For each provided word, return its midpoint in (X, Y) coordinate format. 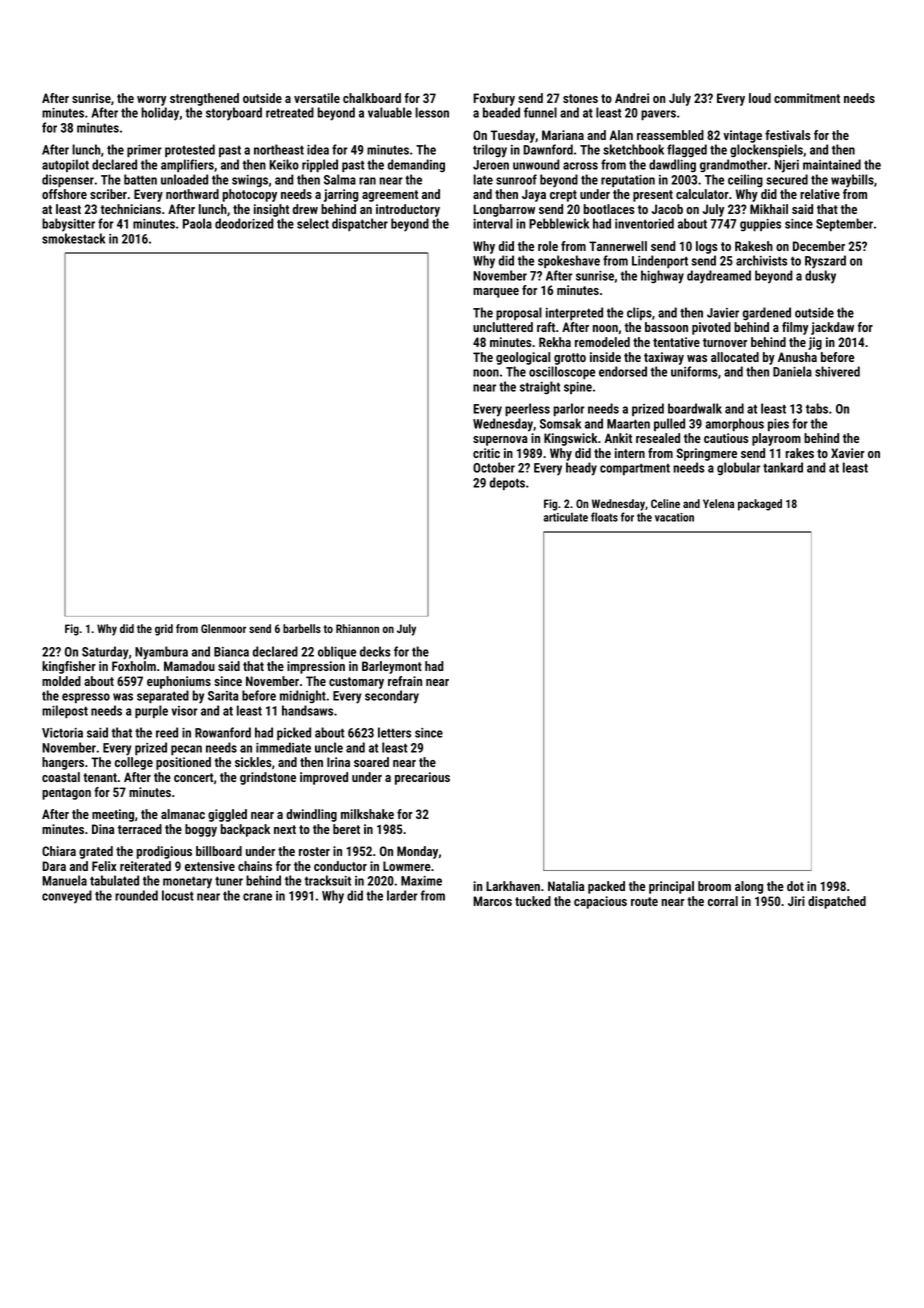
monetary (187, 883)
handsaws (307, 710)
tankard (783, 467)
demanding (416, 165)
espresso (86, 698)
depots (507, 483)
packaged (760, 505)
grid (164, 630)
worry (151, 101)
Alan (621, 135)
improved (324, 778)
